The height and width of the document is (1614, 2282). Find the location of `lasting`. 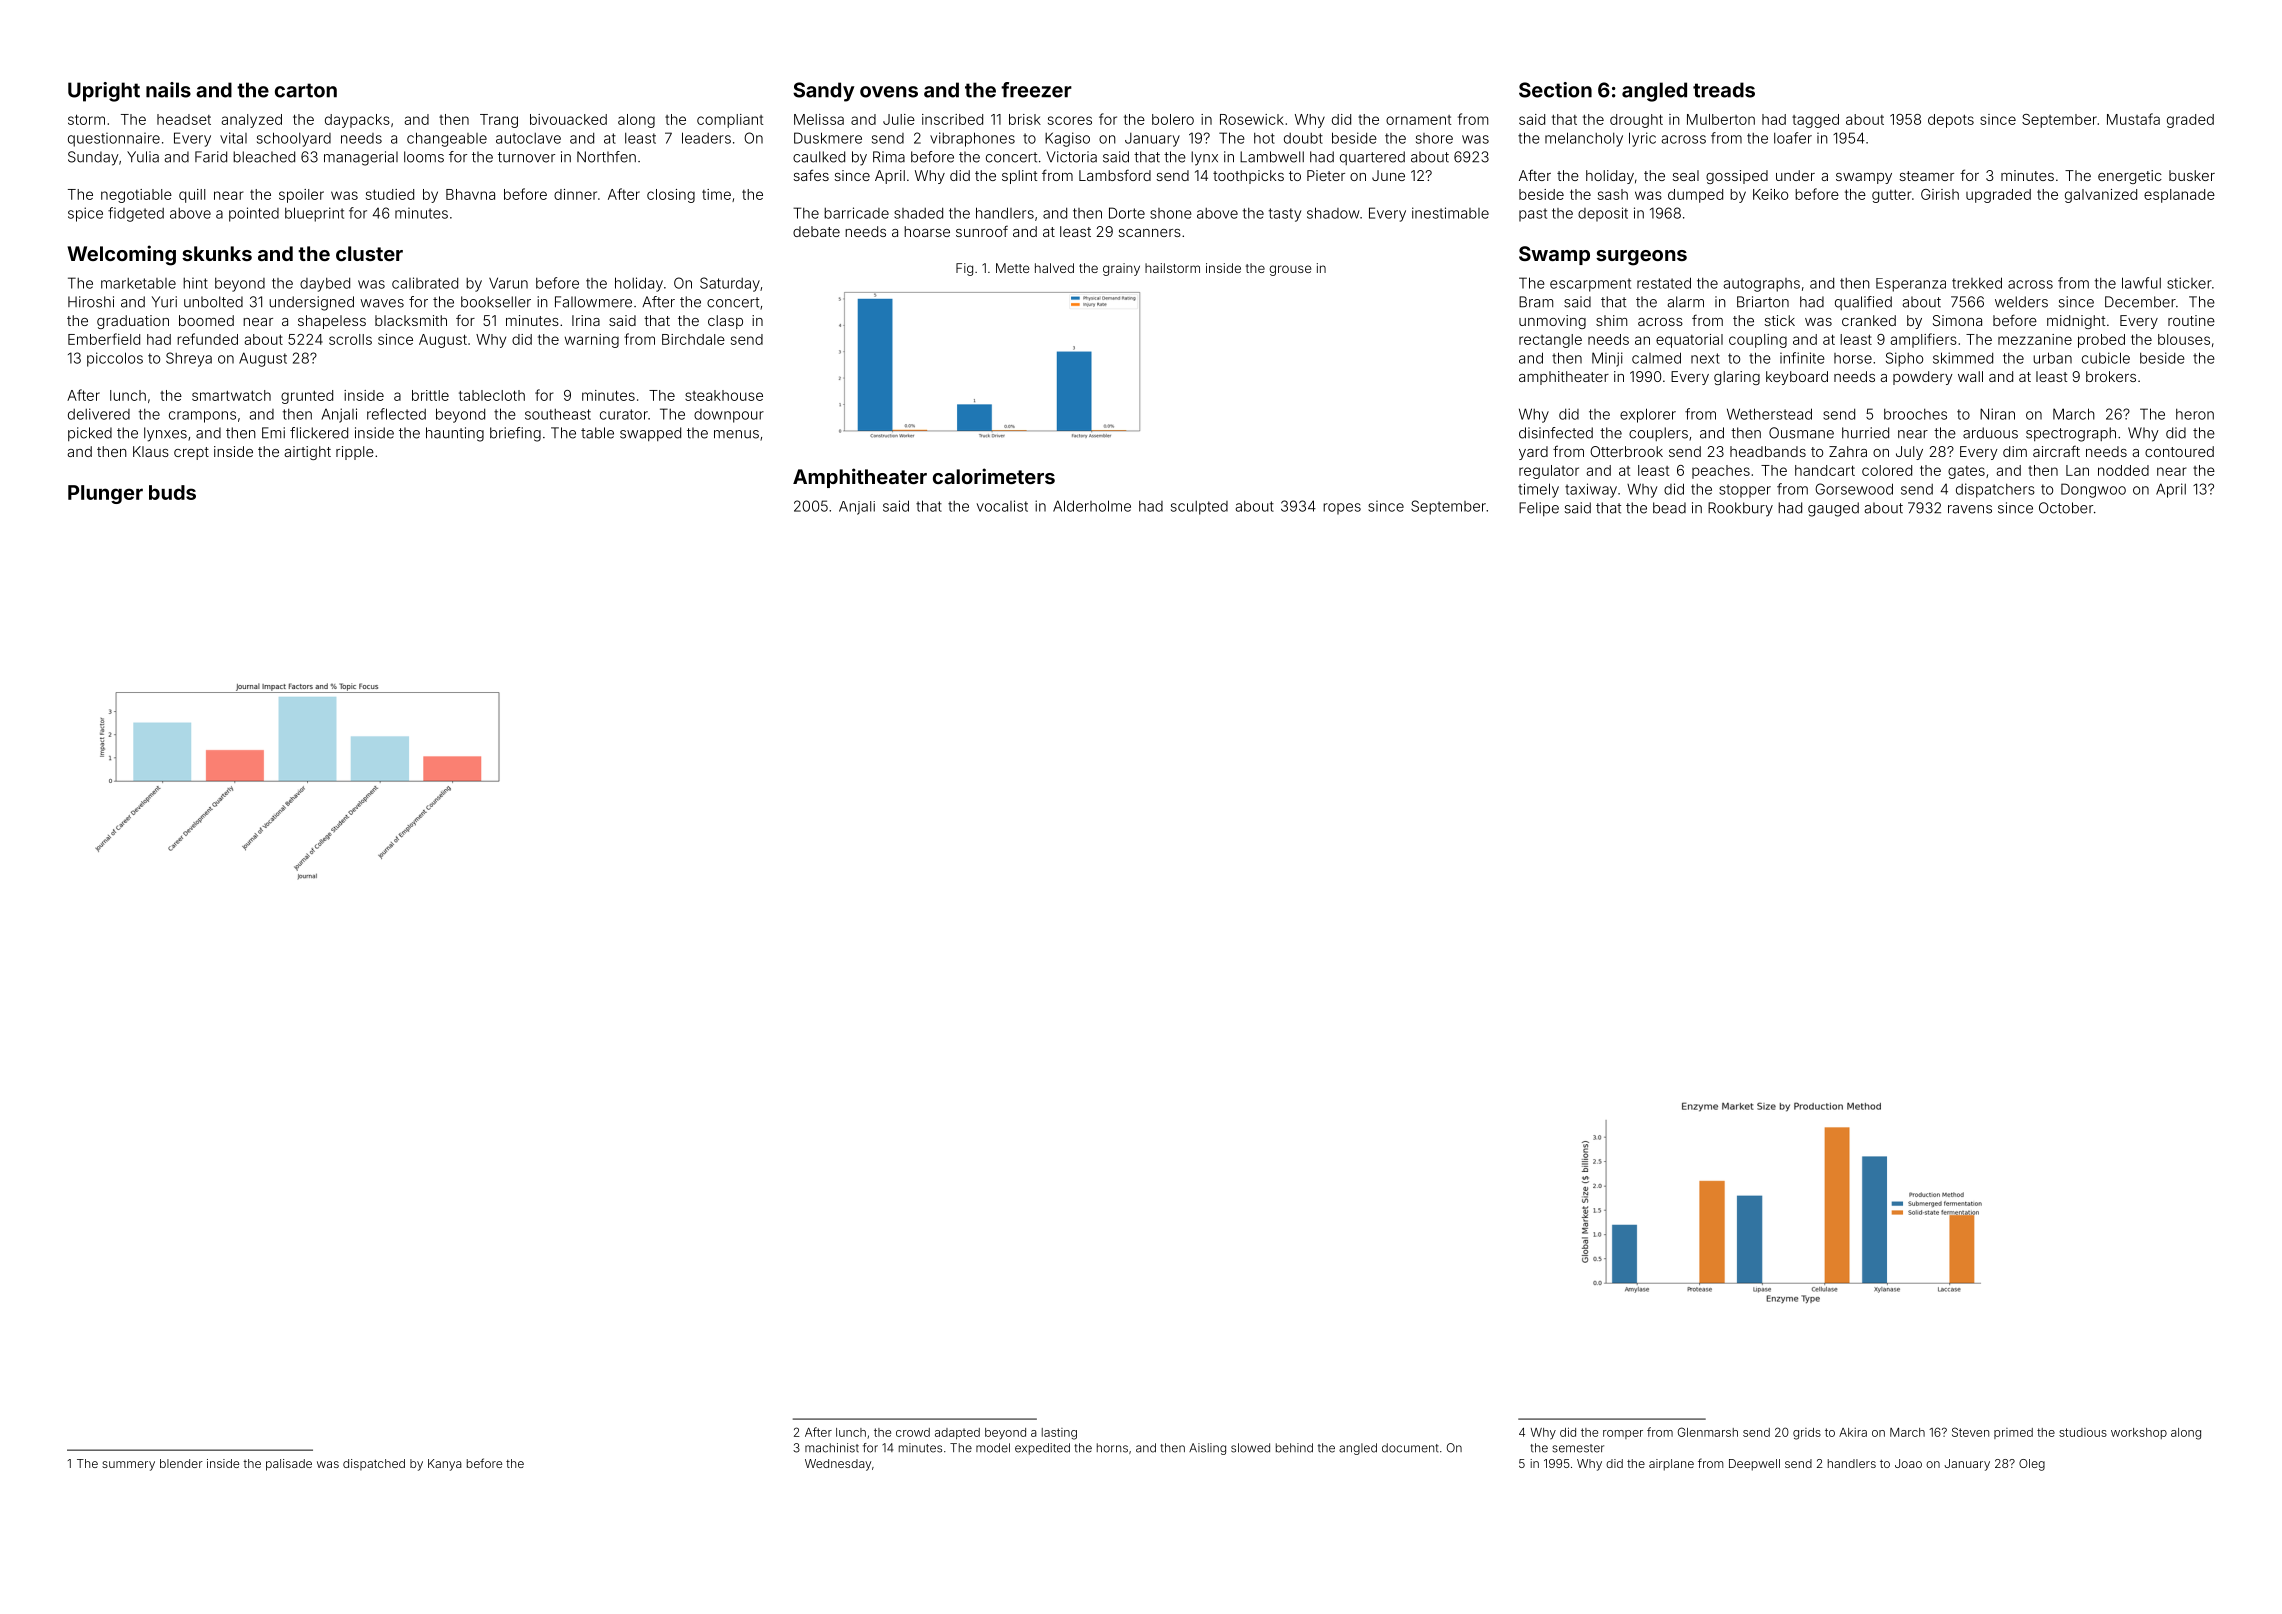

lasting is located at coordinates (1059, 1434).
